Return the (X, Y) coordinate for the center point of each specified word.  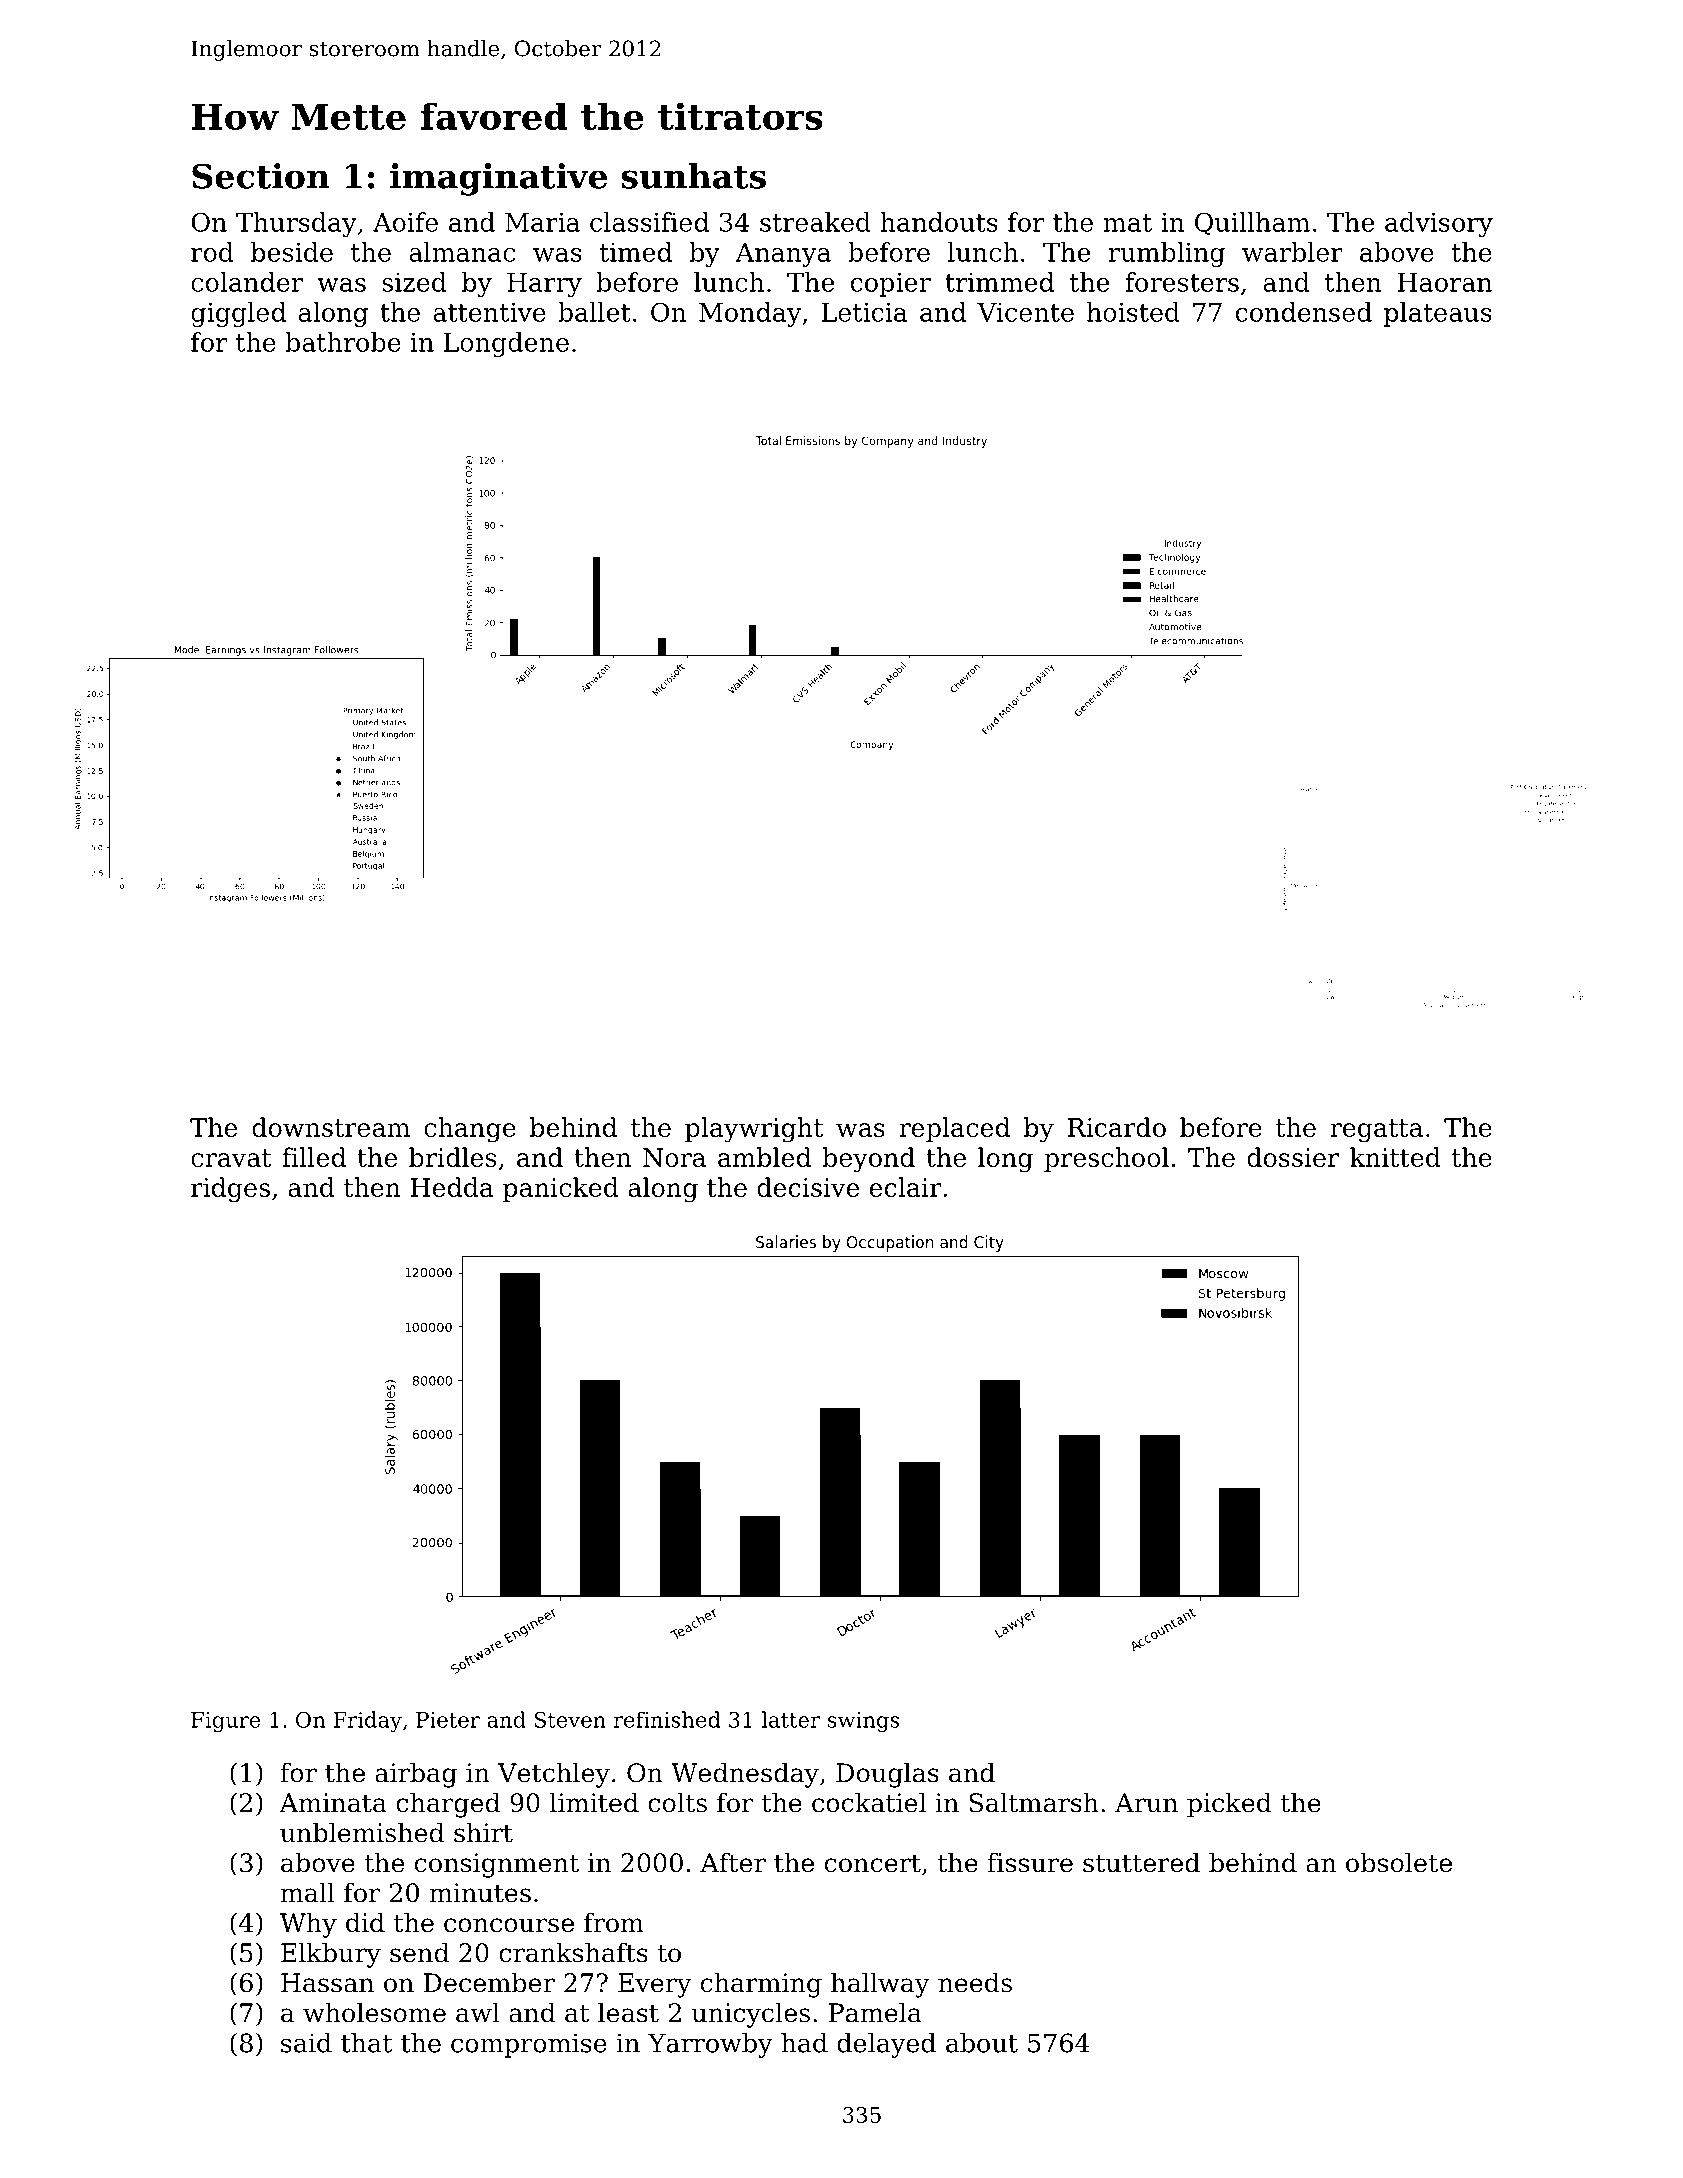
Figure (225, 1722)
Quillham (1252, 224)
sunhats (693, 176)
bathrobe (343, 342)
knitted (1395, 1157)
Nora (674, 1157)
